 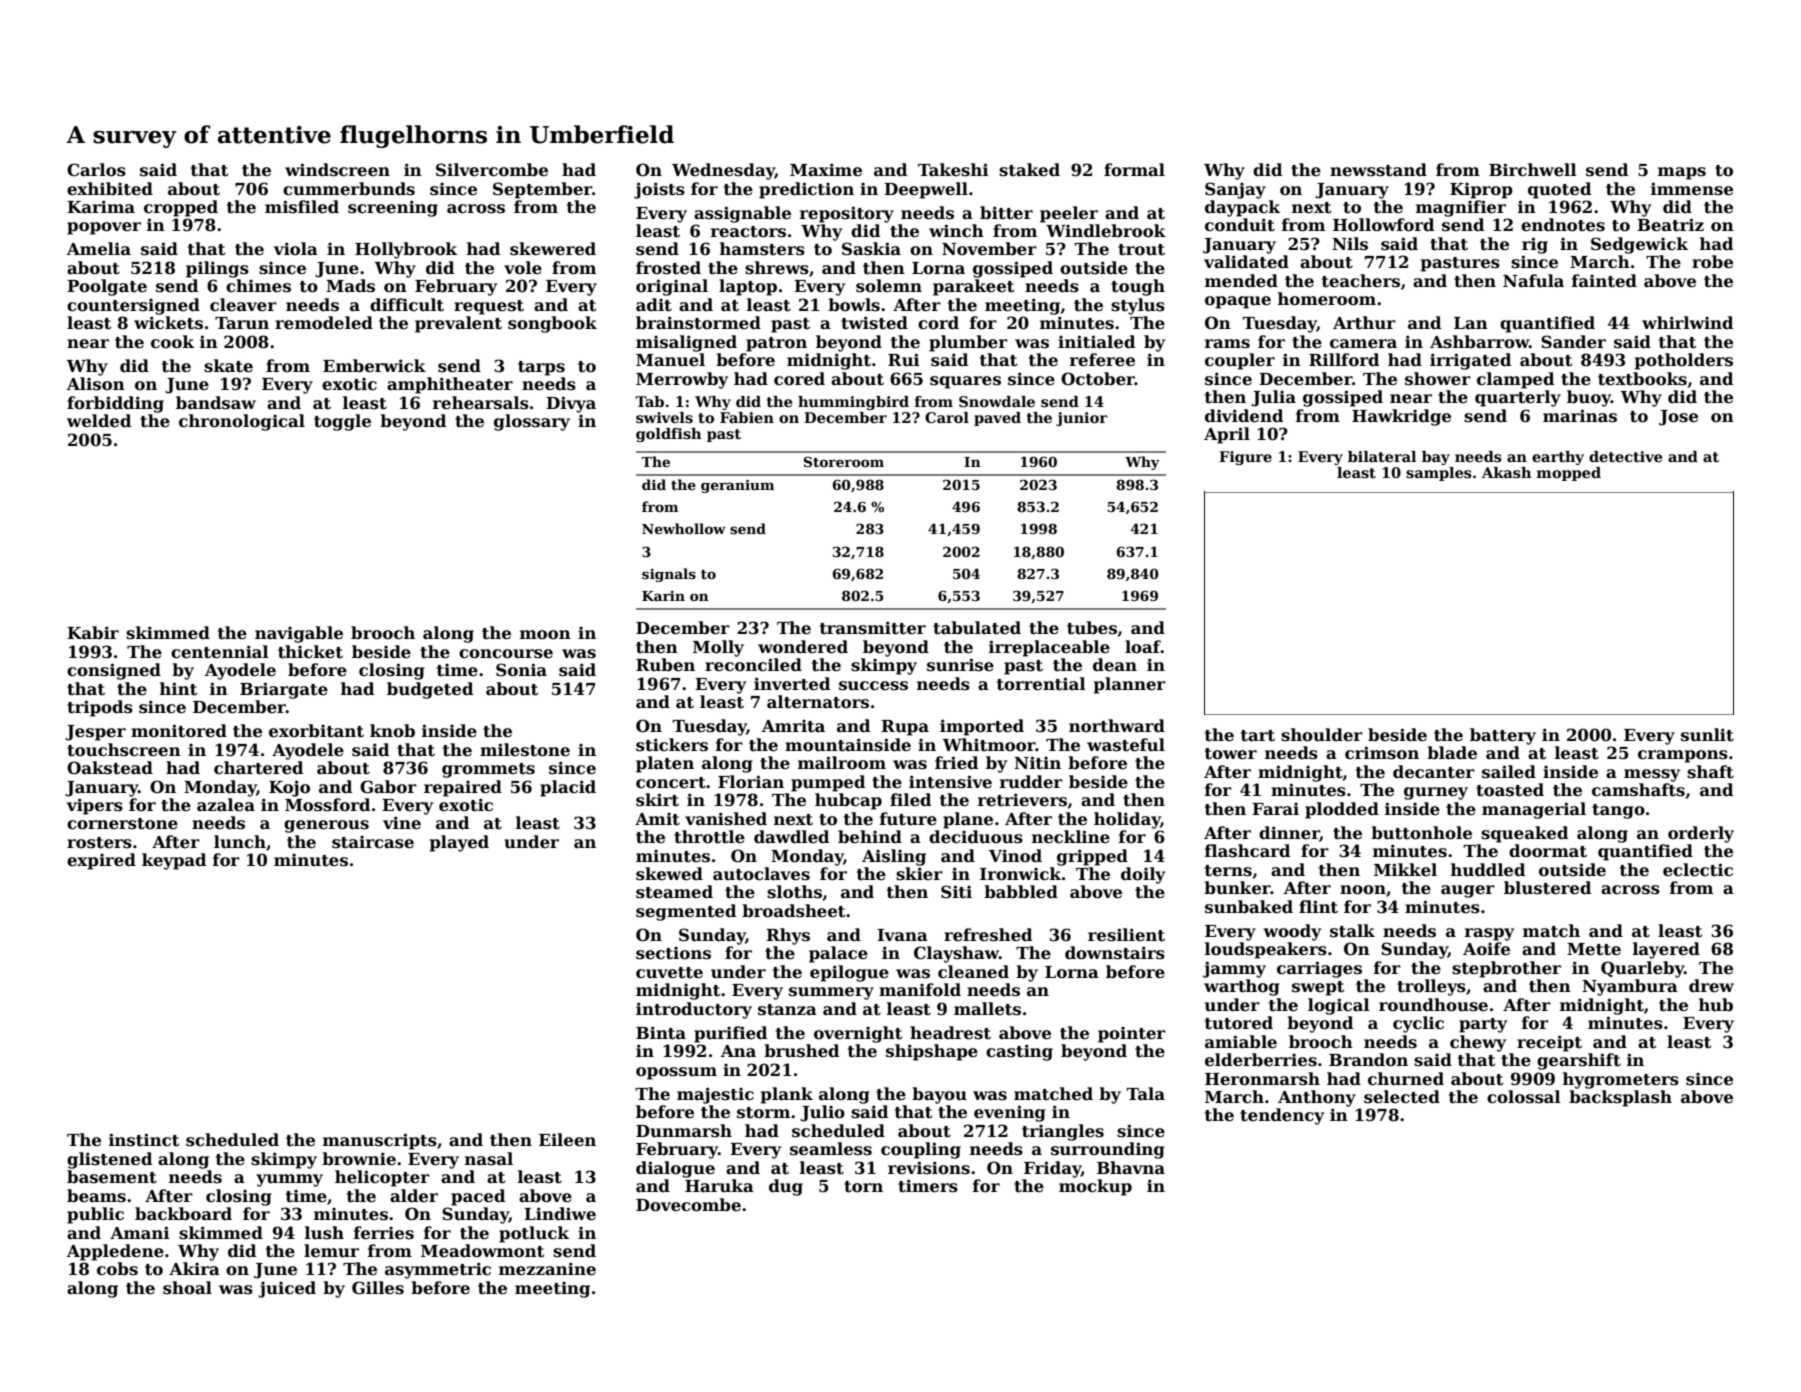 I want to click on Binta, so click(x=661, y=1033).
